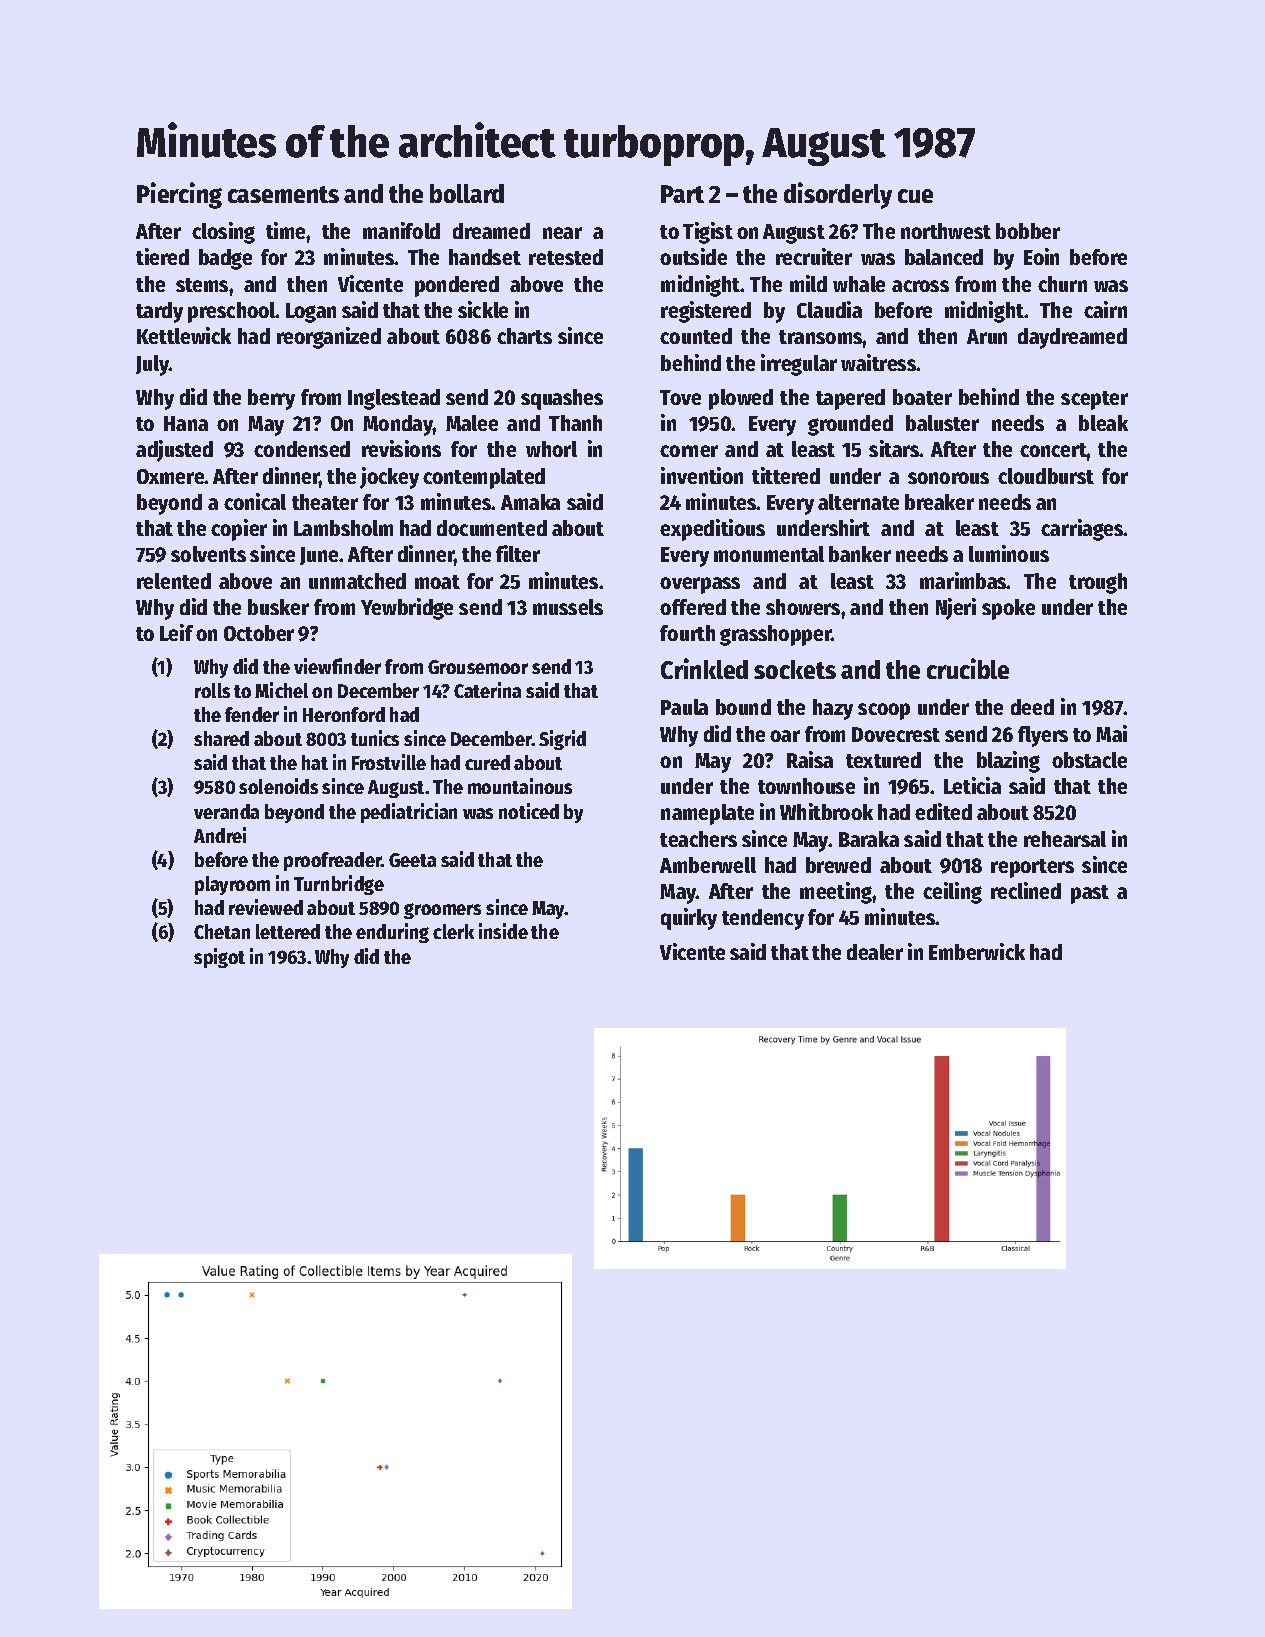 This image has width=1265, height=1637. What do you see at coordinates (741, 399) in the image?
I see `plowed` at bounding box center [741, 399].
